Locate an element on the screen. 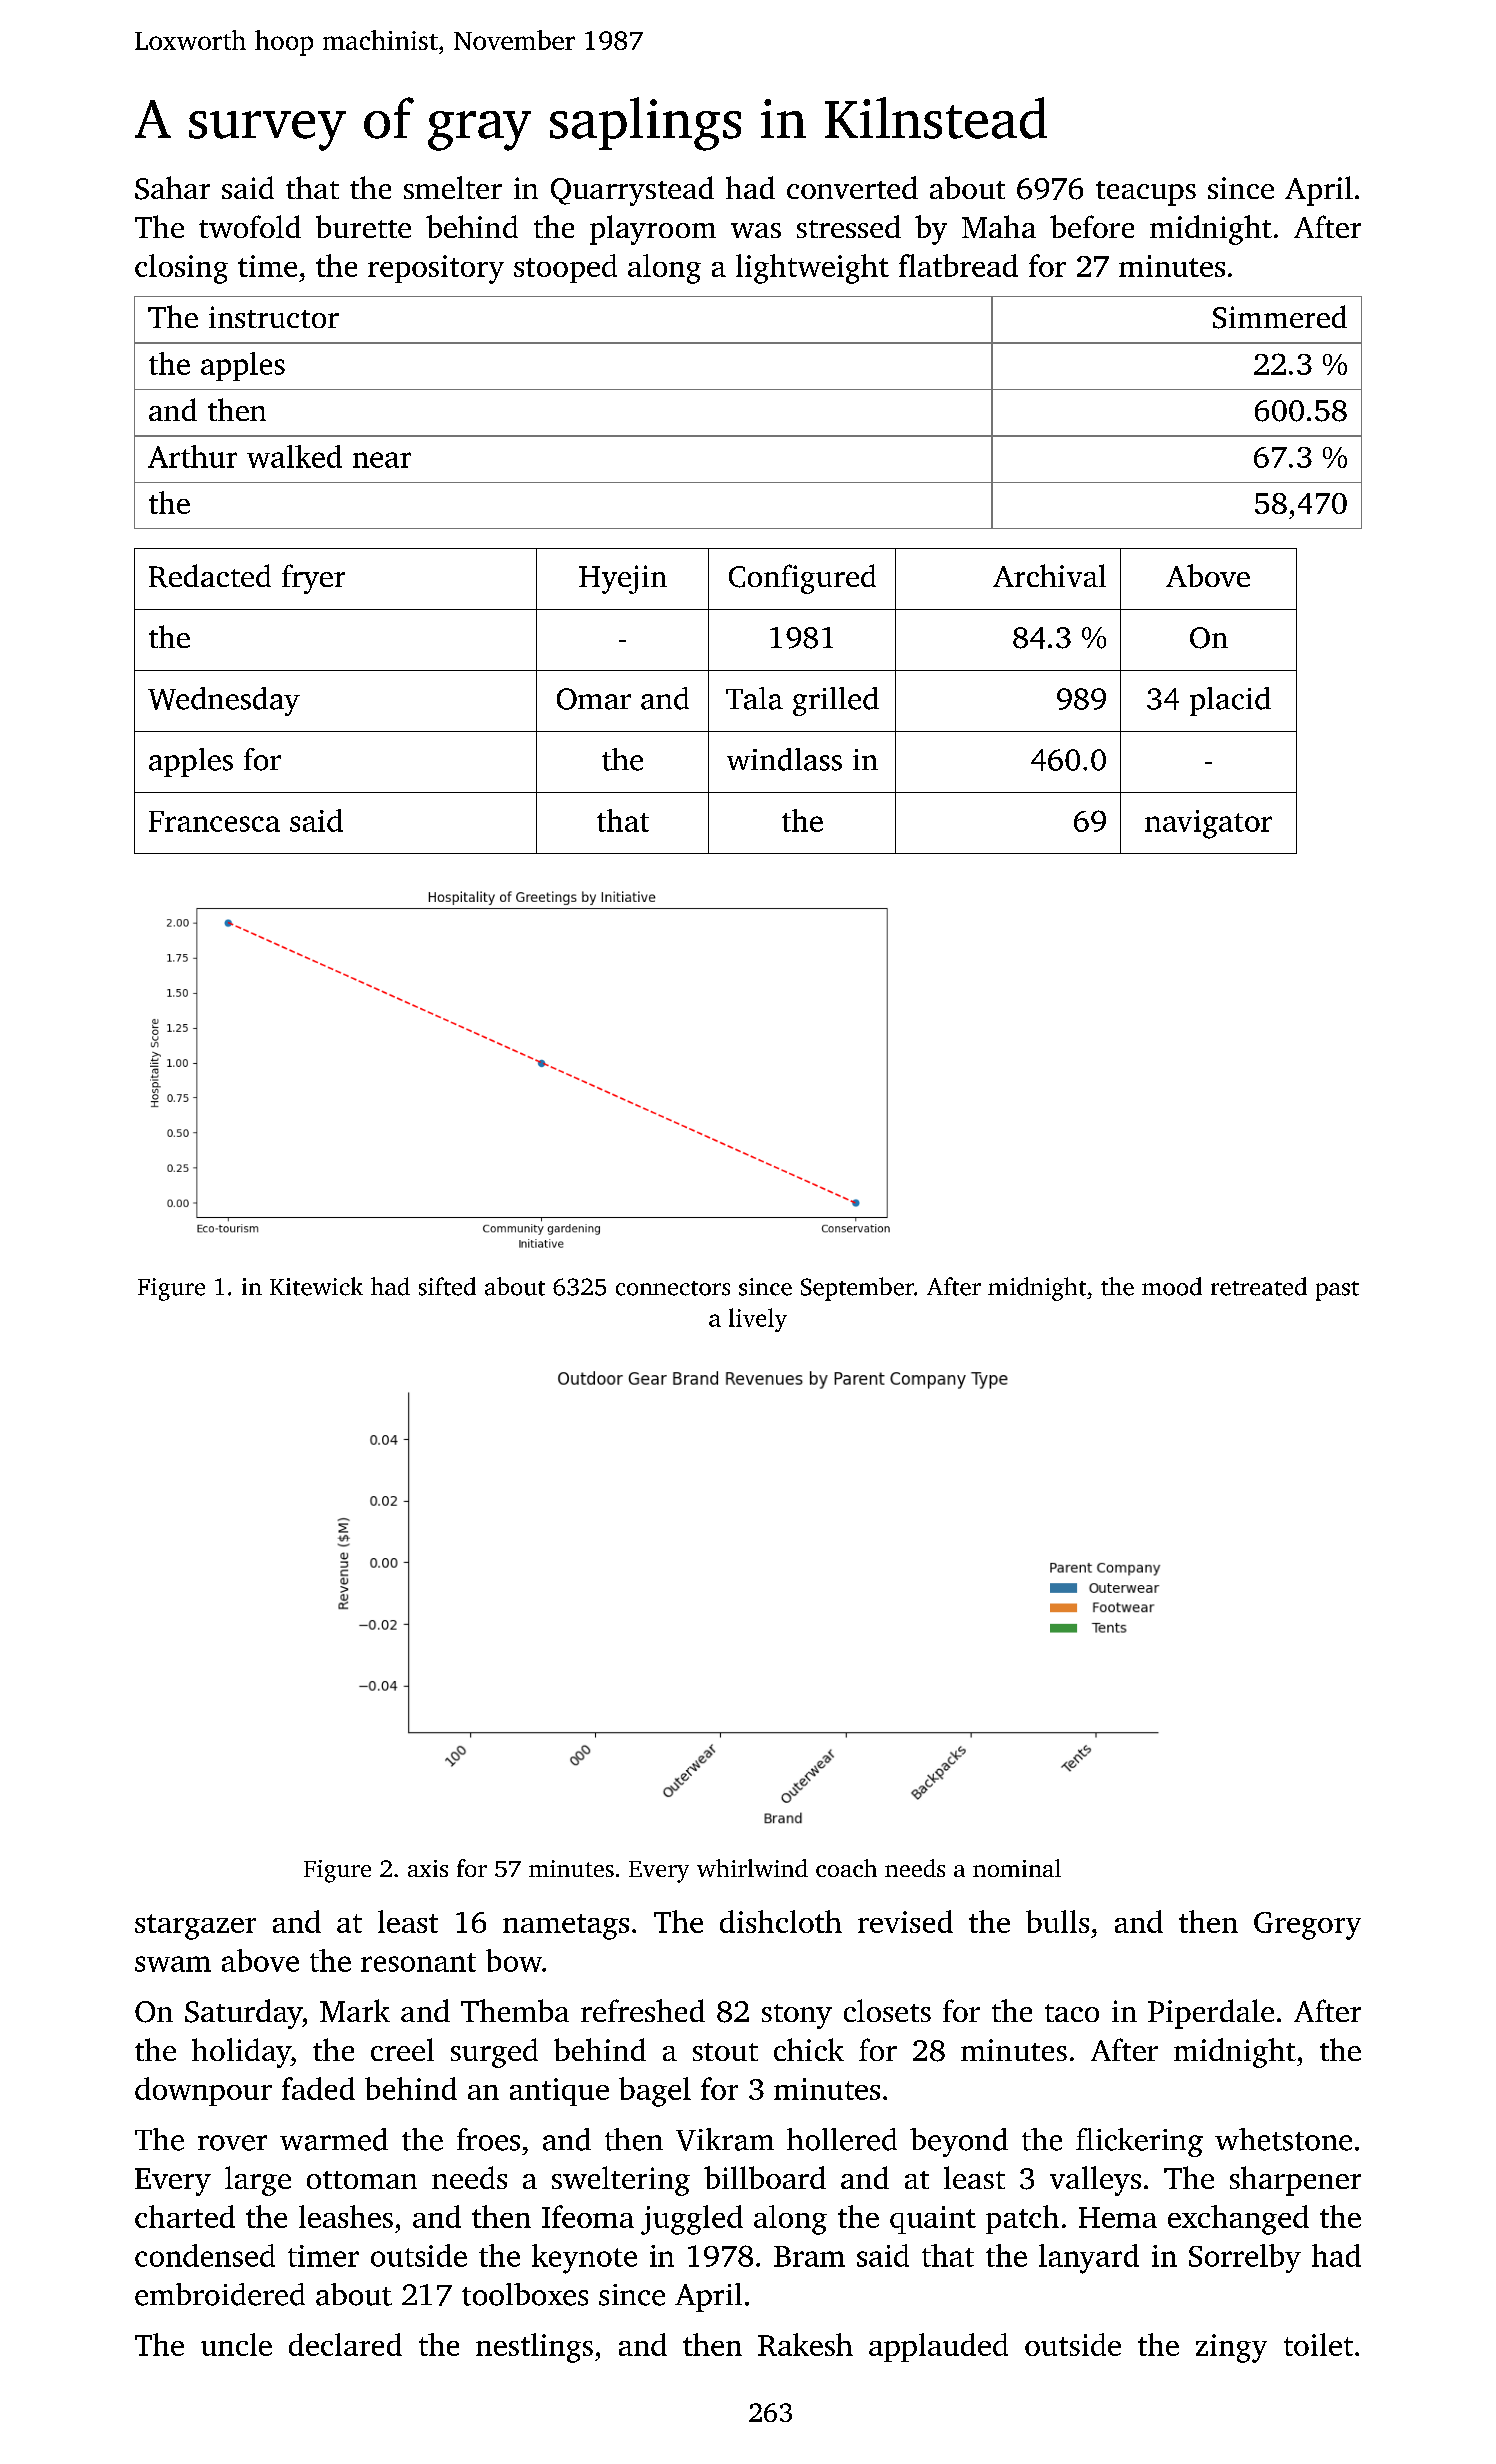 This screenshot has height=2464, width=1496. axis is located at coordinates (428, 1868).
